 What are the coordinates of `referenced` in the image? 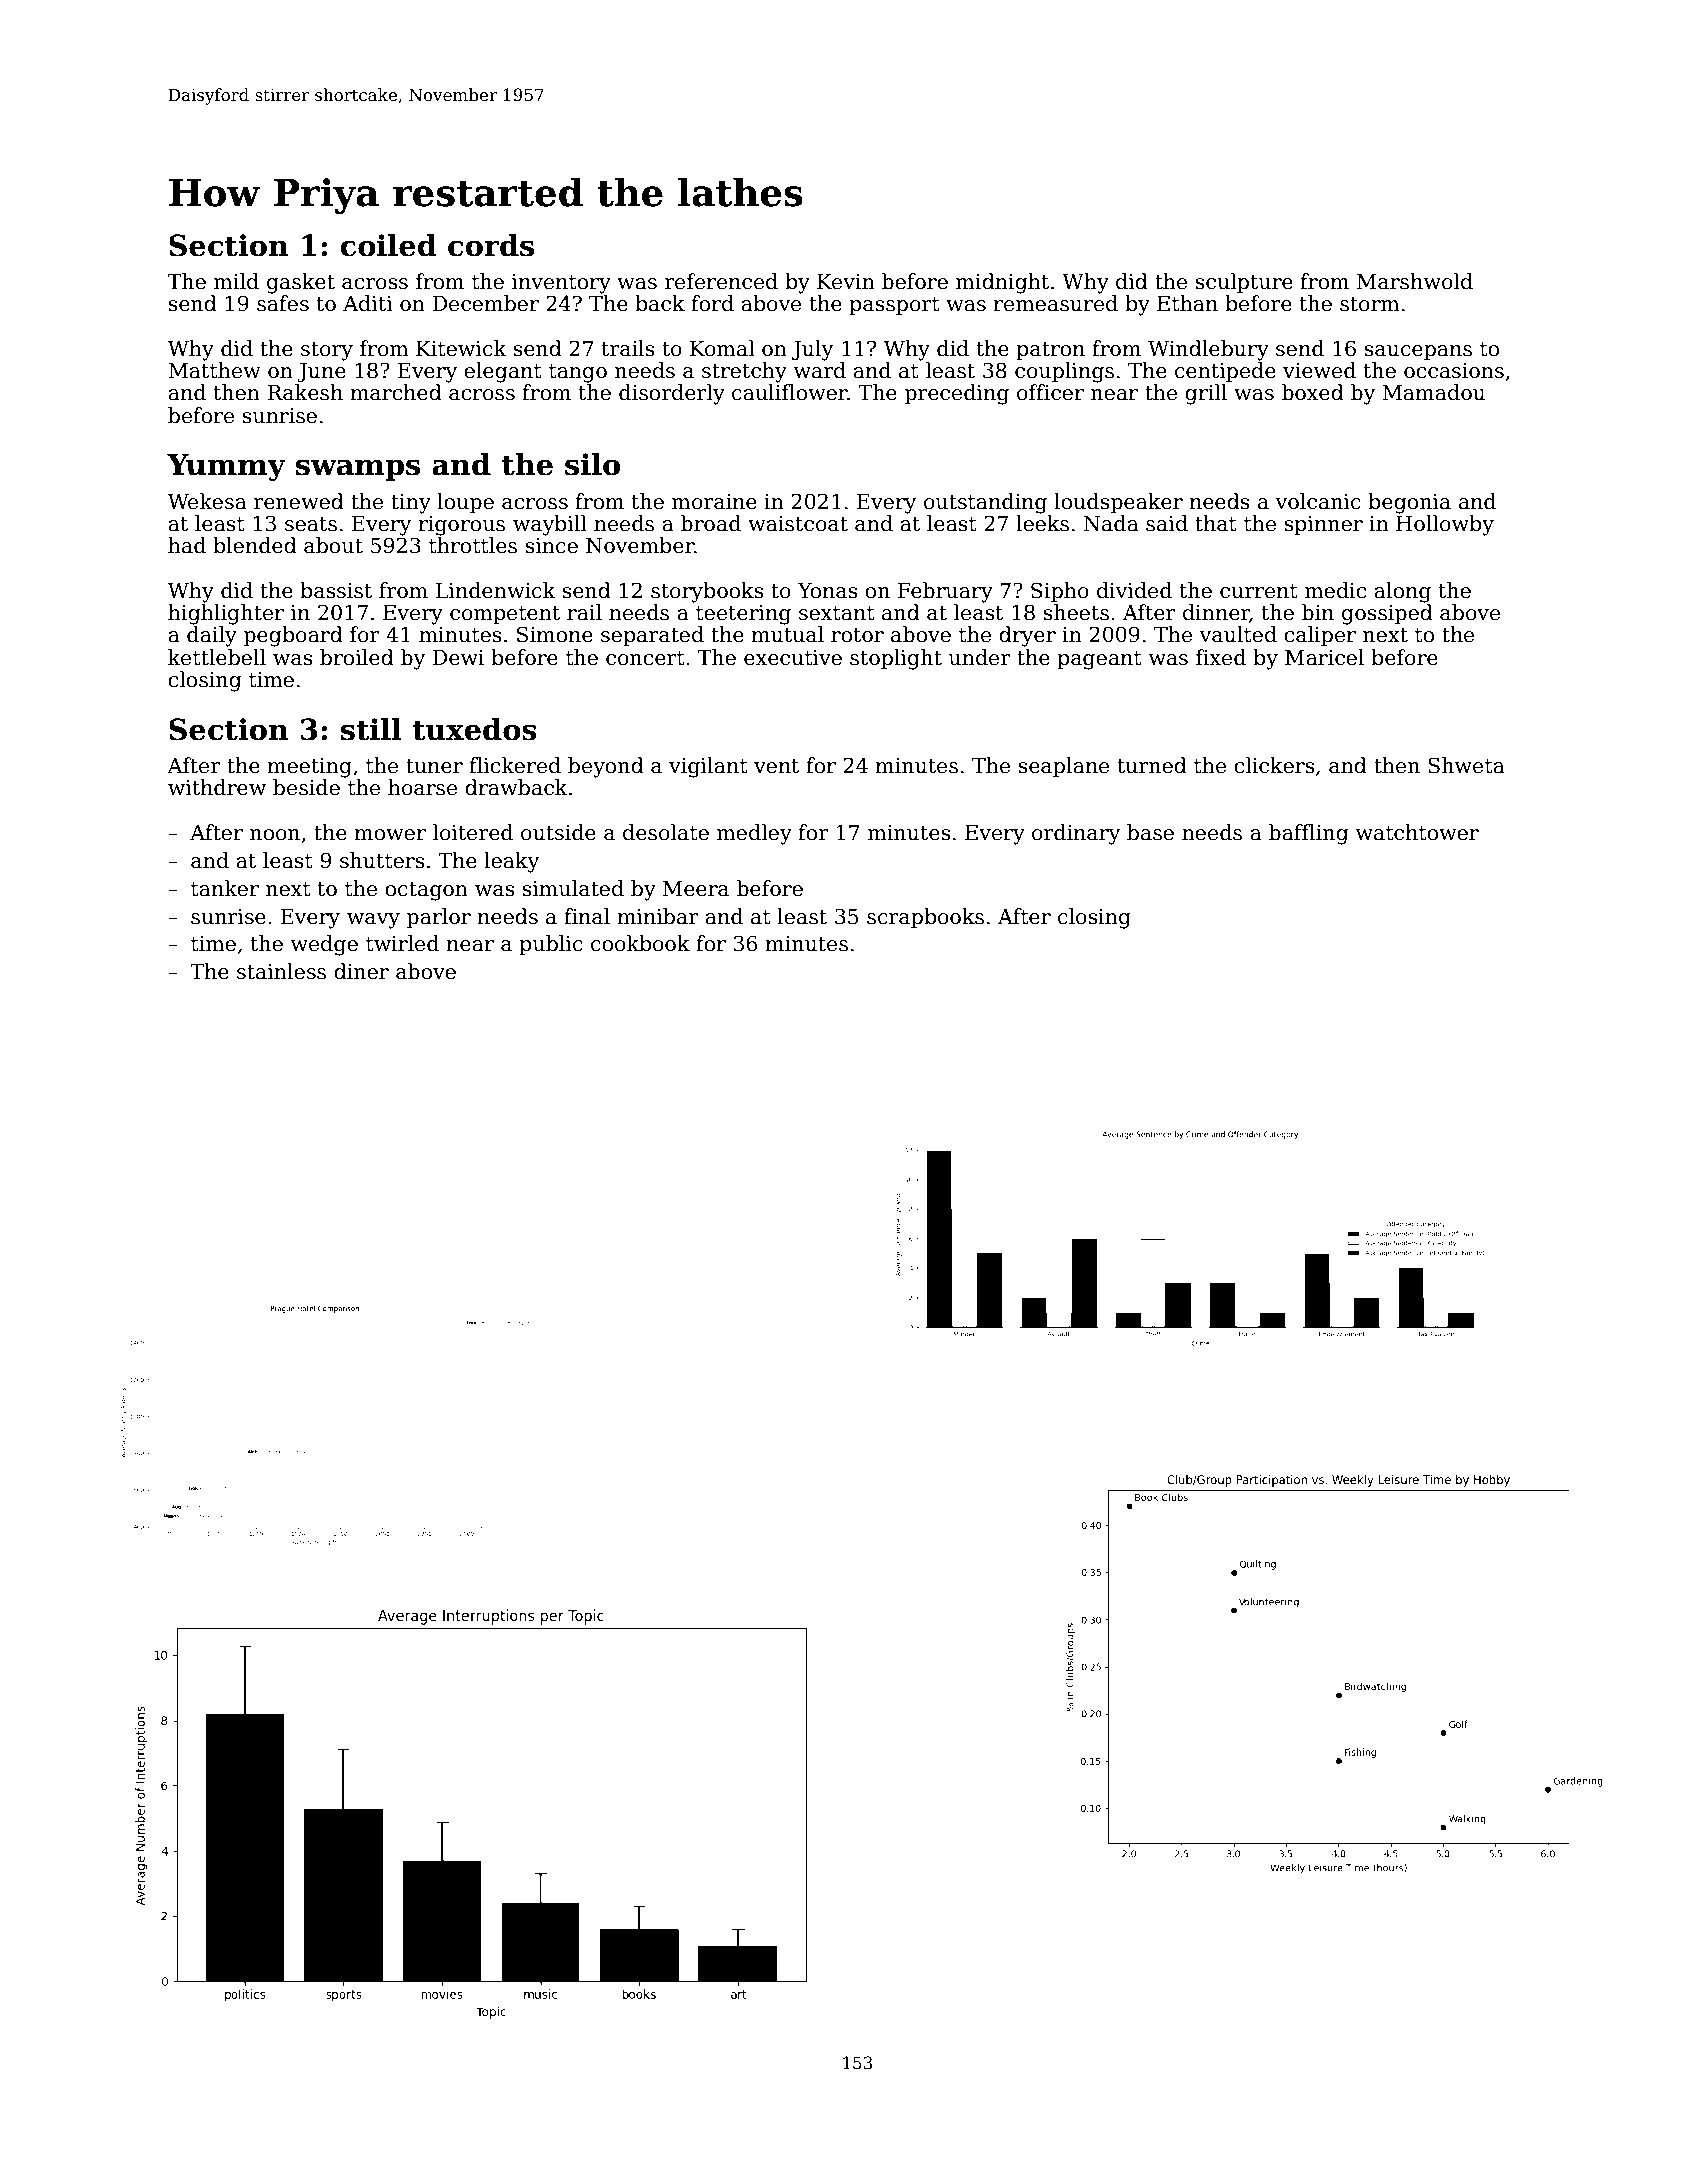 It's located at (721, 281).
